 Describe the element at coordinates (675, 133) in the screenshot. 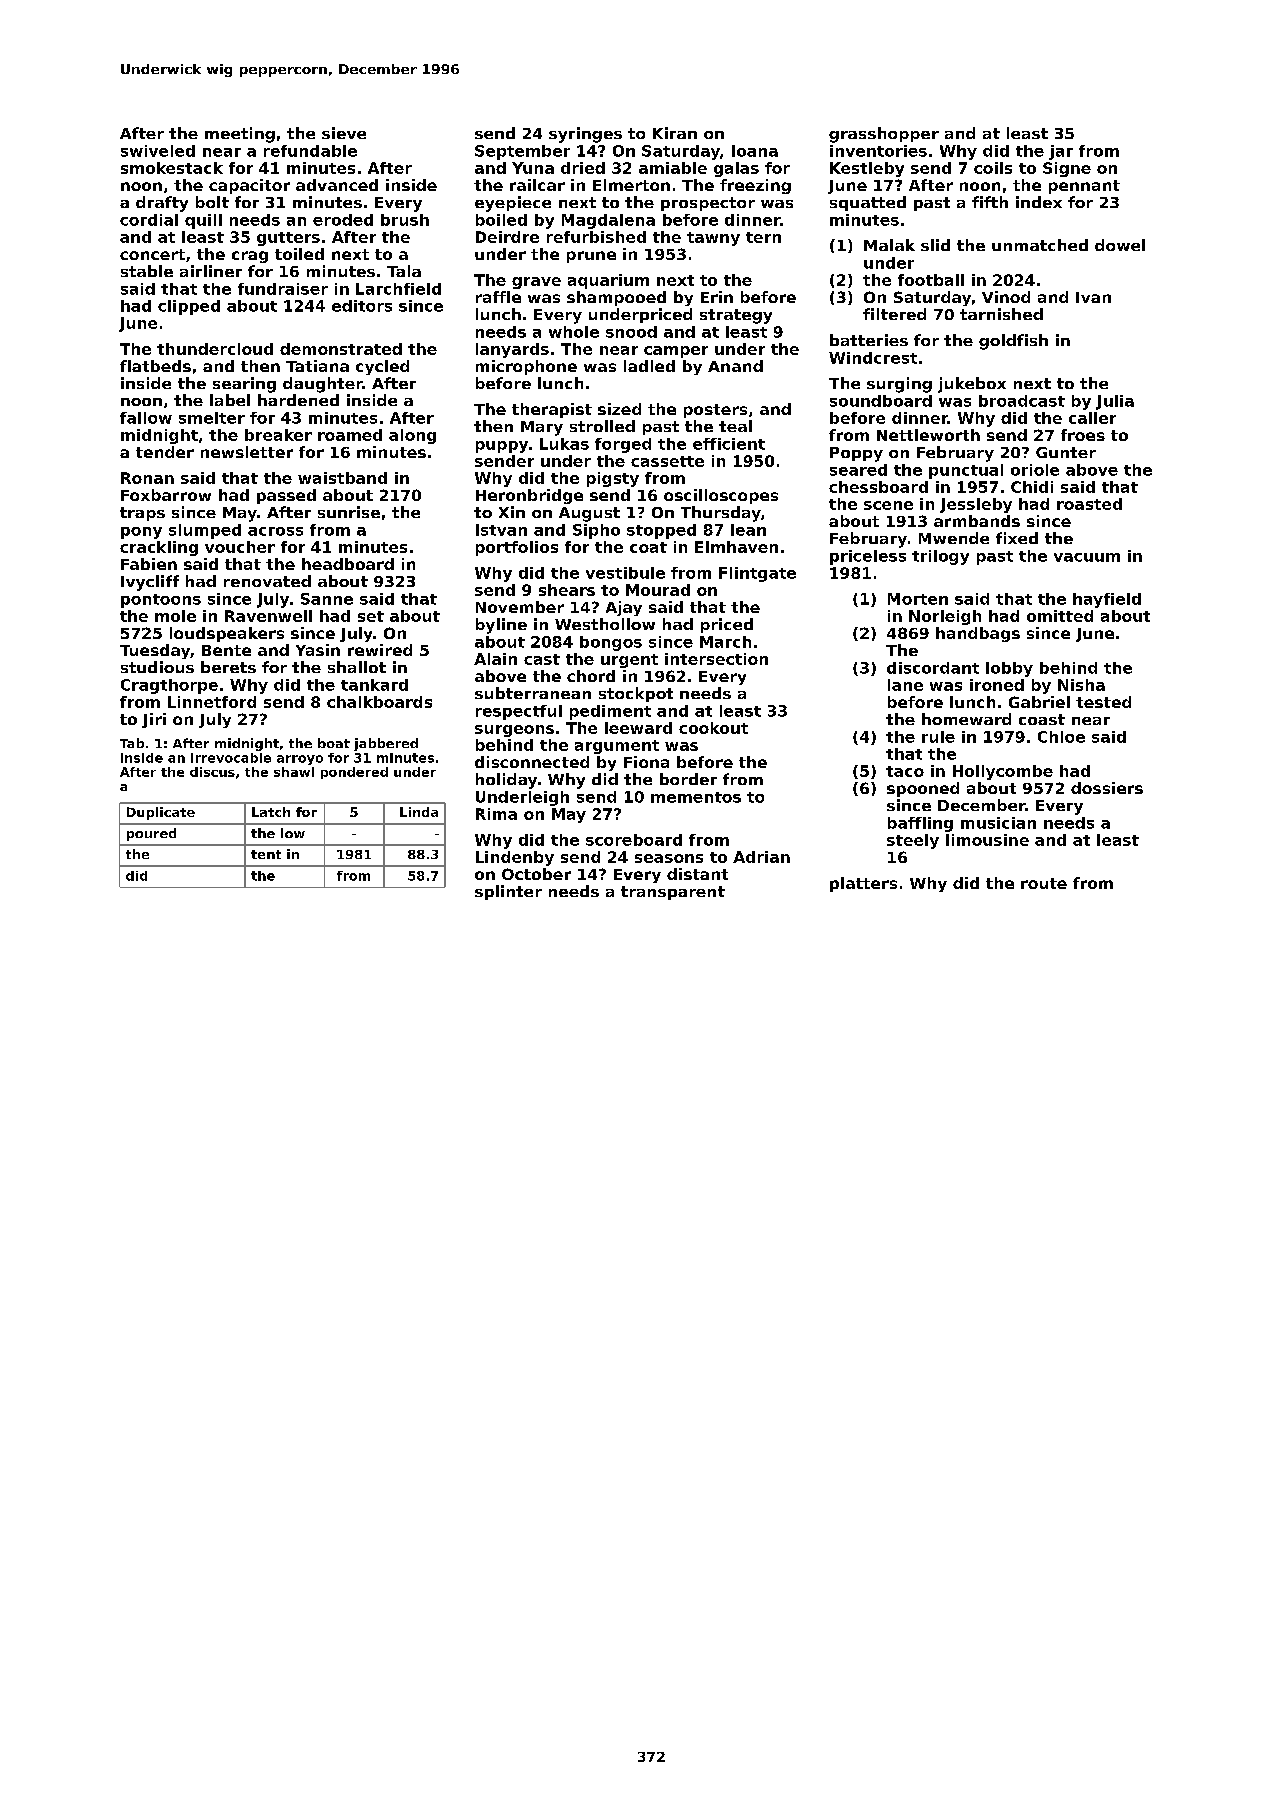

I see `Kiran` at that location.
